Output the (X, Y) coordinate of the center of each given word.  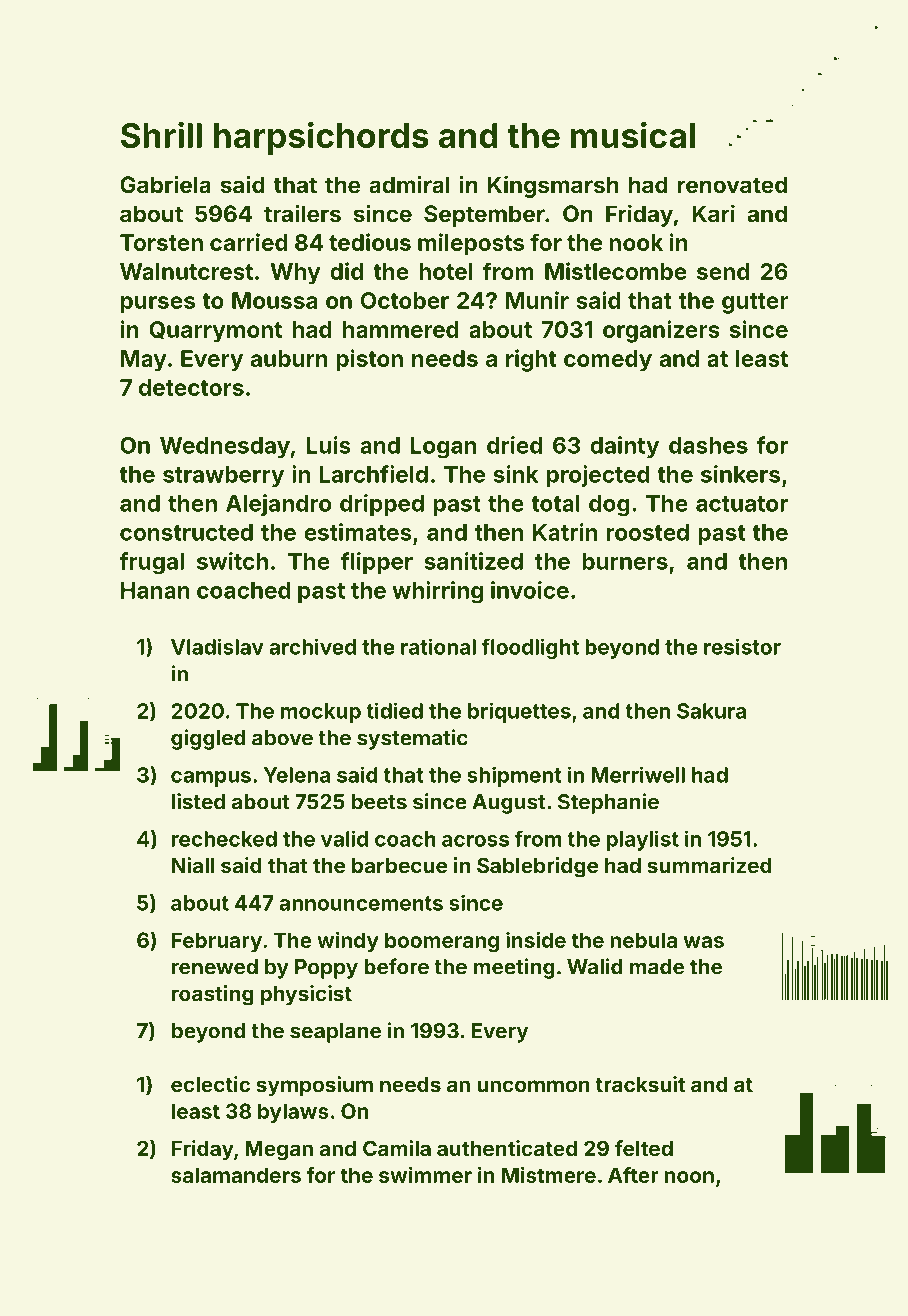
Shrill (161, 135)
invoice (530, 590)
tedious (370, 242)
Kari (713, 213)
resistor (742, 646)
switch (232, 561)
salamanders (236, 1175)
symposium (314, 1086)
